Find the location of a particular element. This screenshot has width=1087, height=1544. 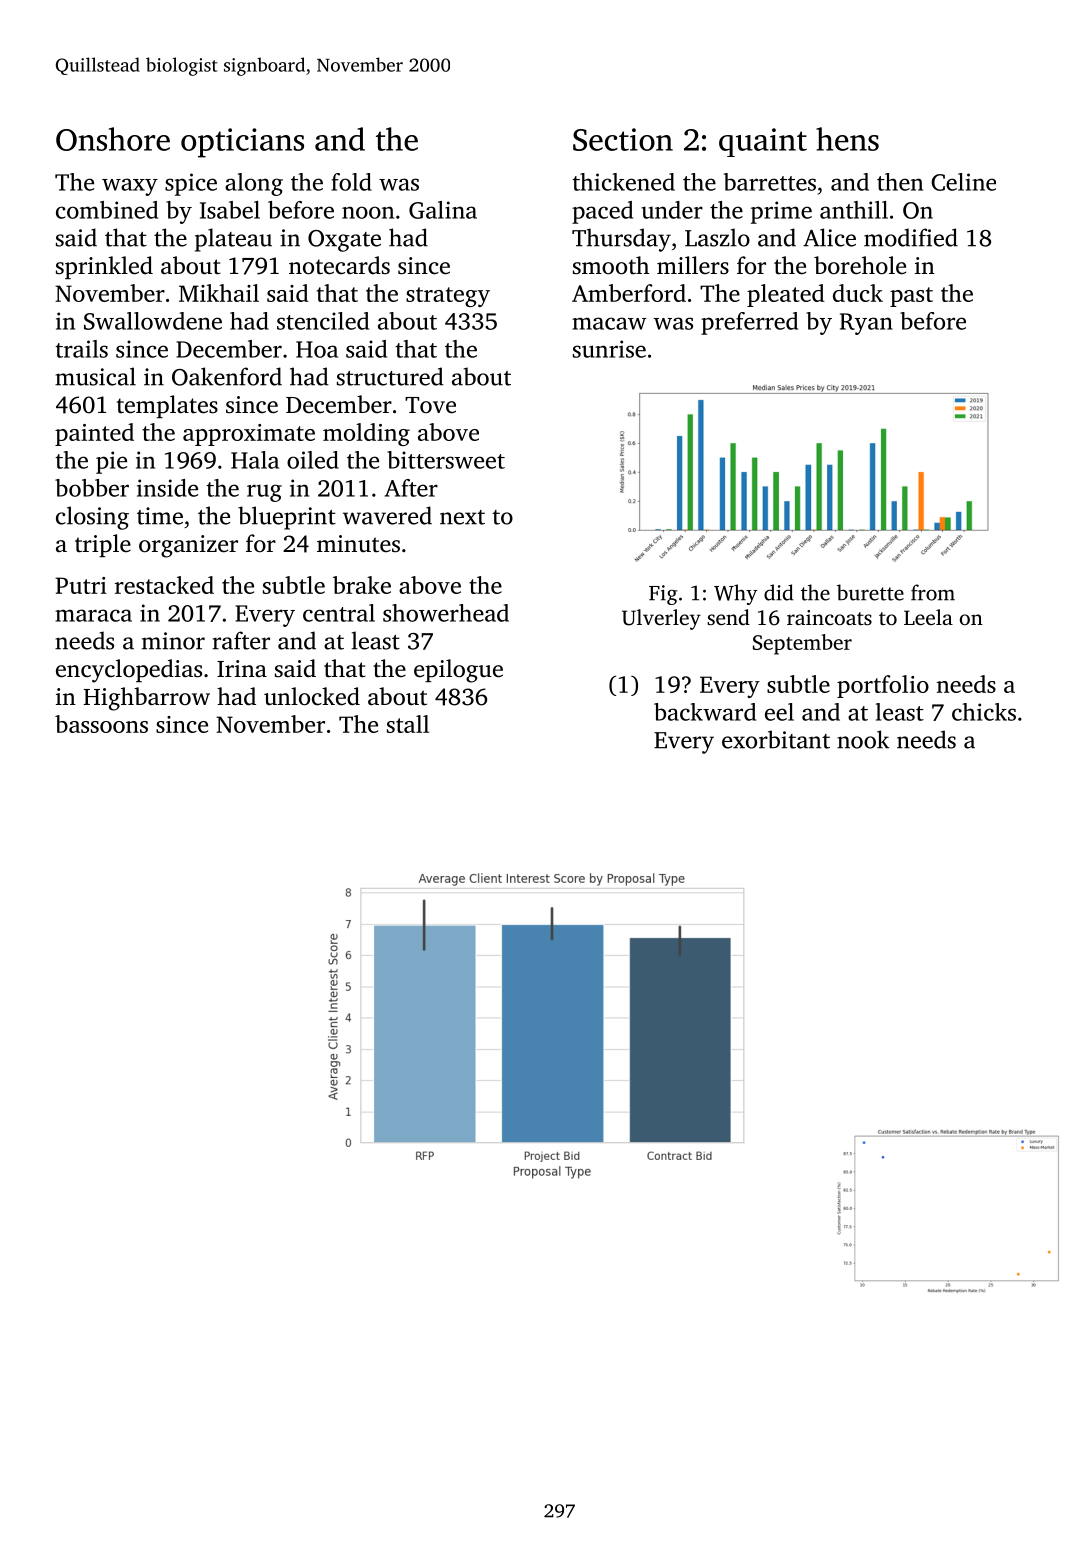

Mikhail is located at coordinates (219, 293).
